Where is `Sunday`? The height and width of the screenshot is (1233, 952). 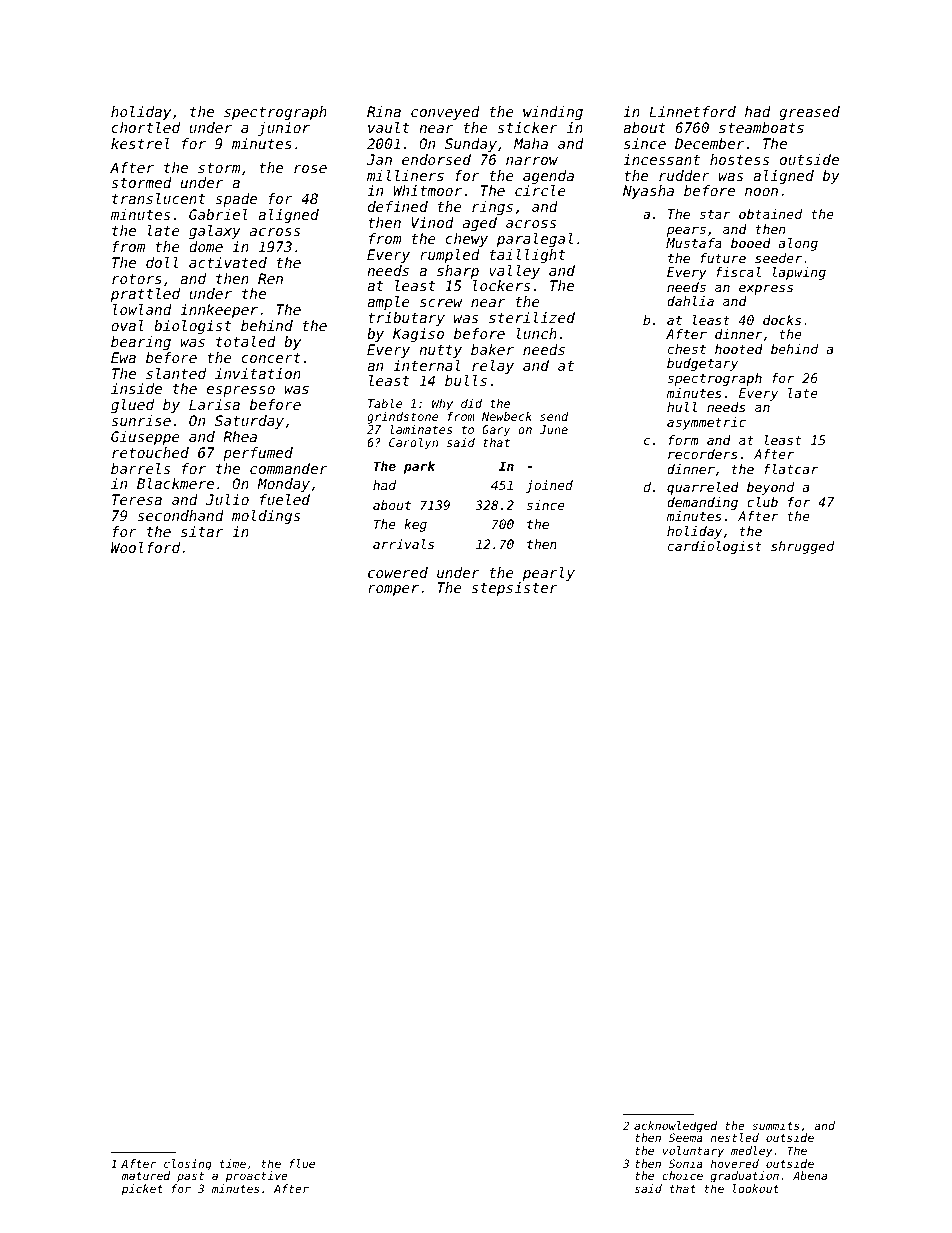
Sunday is located at coordinates (471, 145).
